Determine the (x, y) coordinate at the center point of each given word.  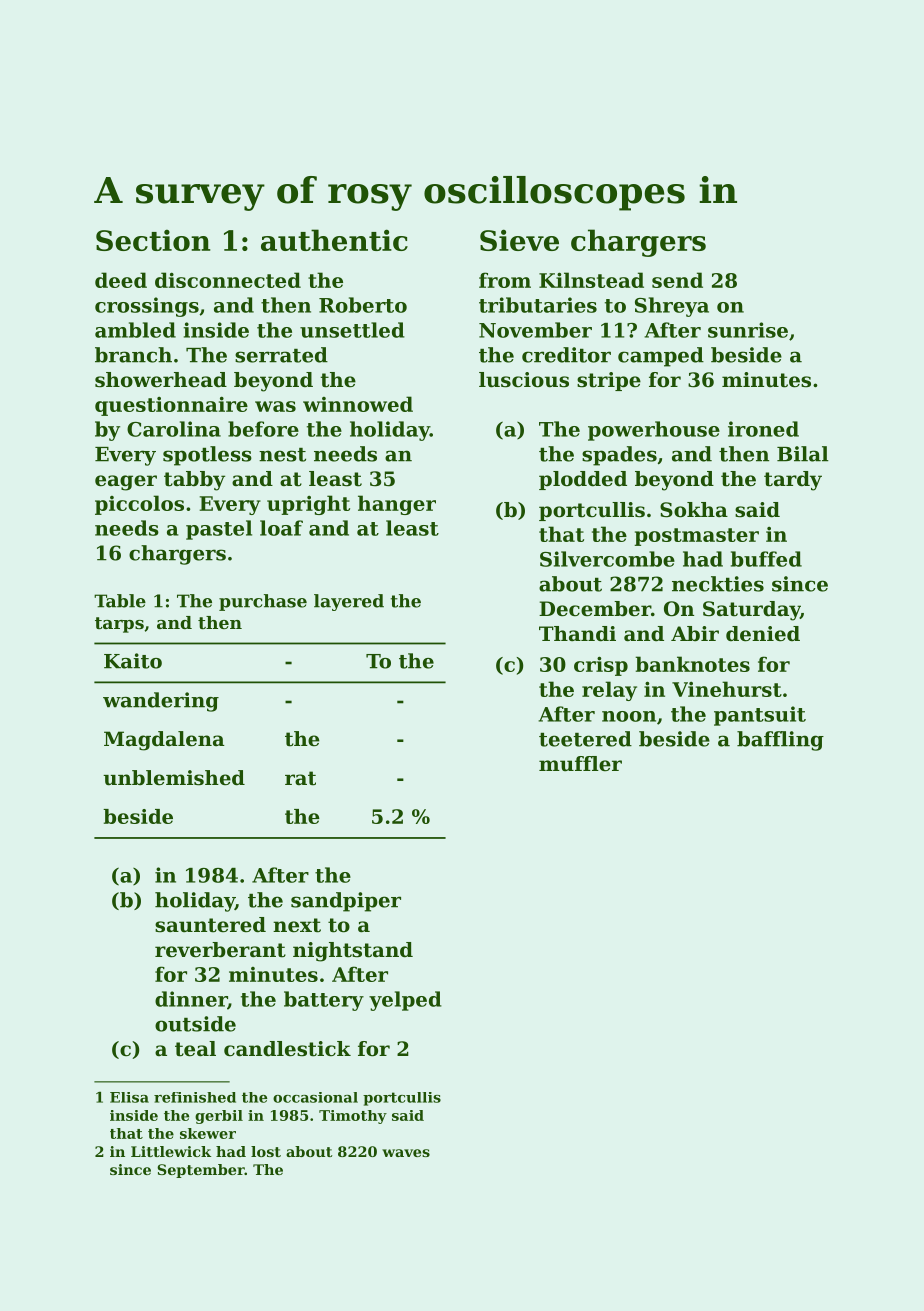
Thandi (577, 634)
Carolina (174, 429)
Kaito (133, 661)
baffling (780, 741)
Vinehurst (727, 689)
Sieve (519, 240)
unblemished (174, 778)
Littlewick (171, 1151)
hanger (397, 505)
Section (153, 240)
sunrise (748, 330)
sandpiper (346, 902)
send (677, 280)
